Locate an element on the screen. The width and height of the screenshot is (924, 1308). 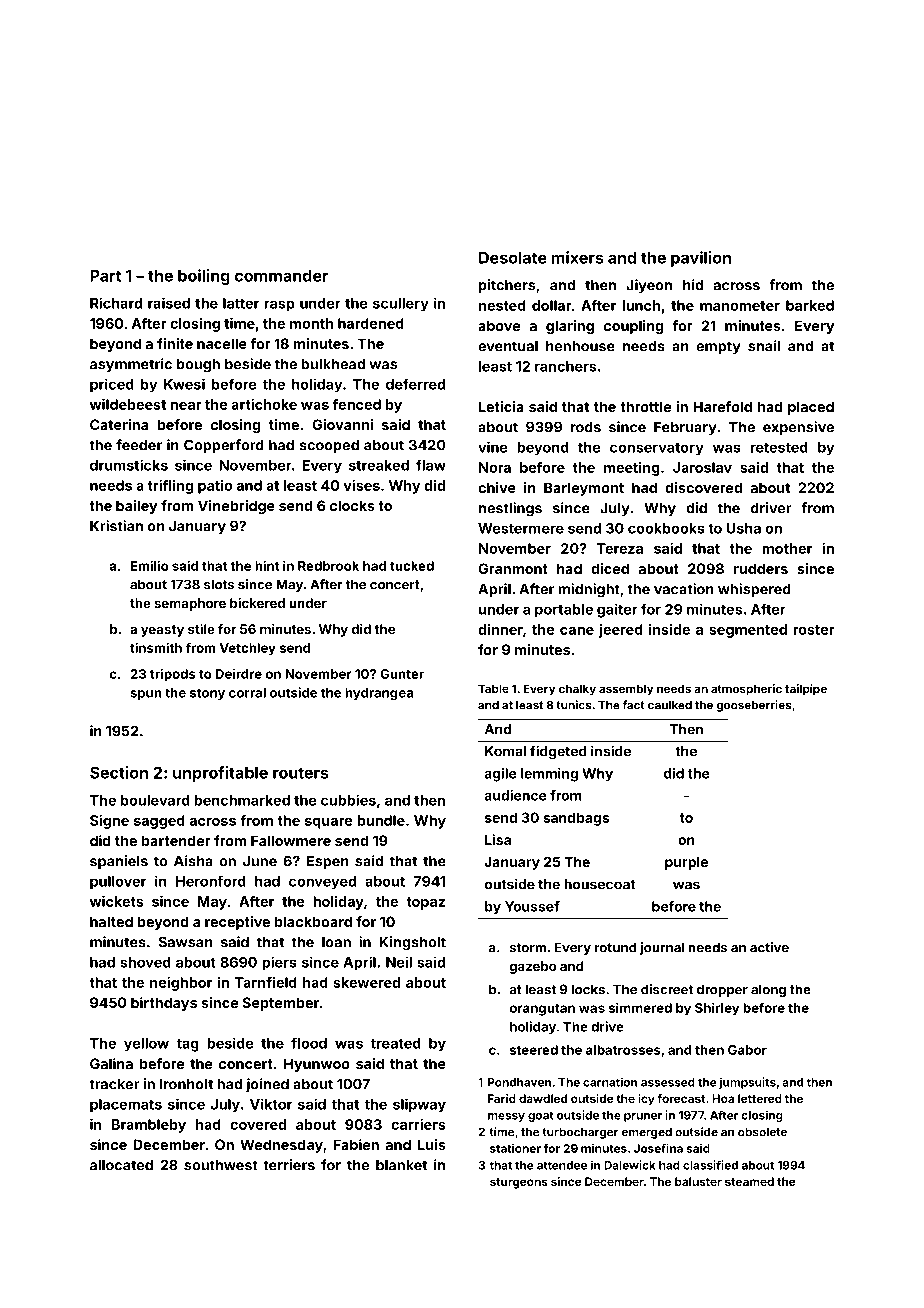
commander is located at coordinates (282, 276).
